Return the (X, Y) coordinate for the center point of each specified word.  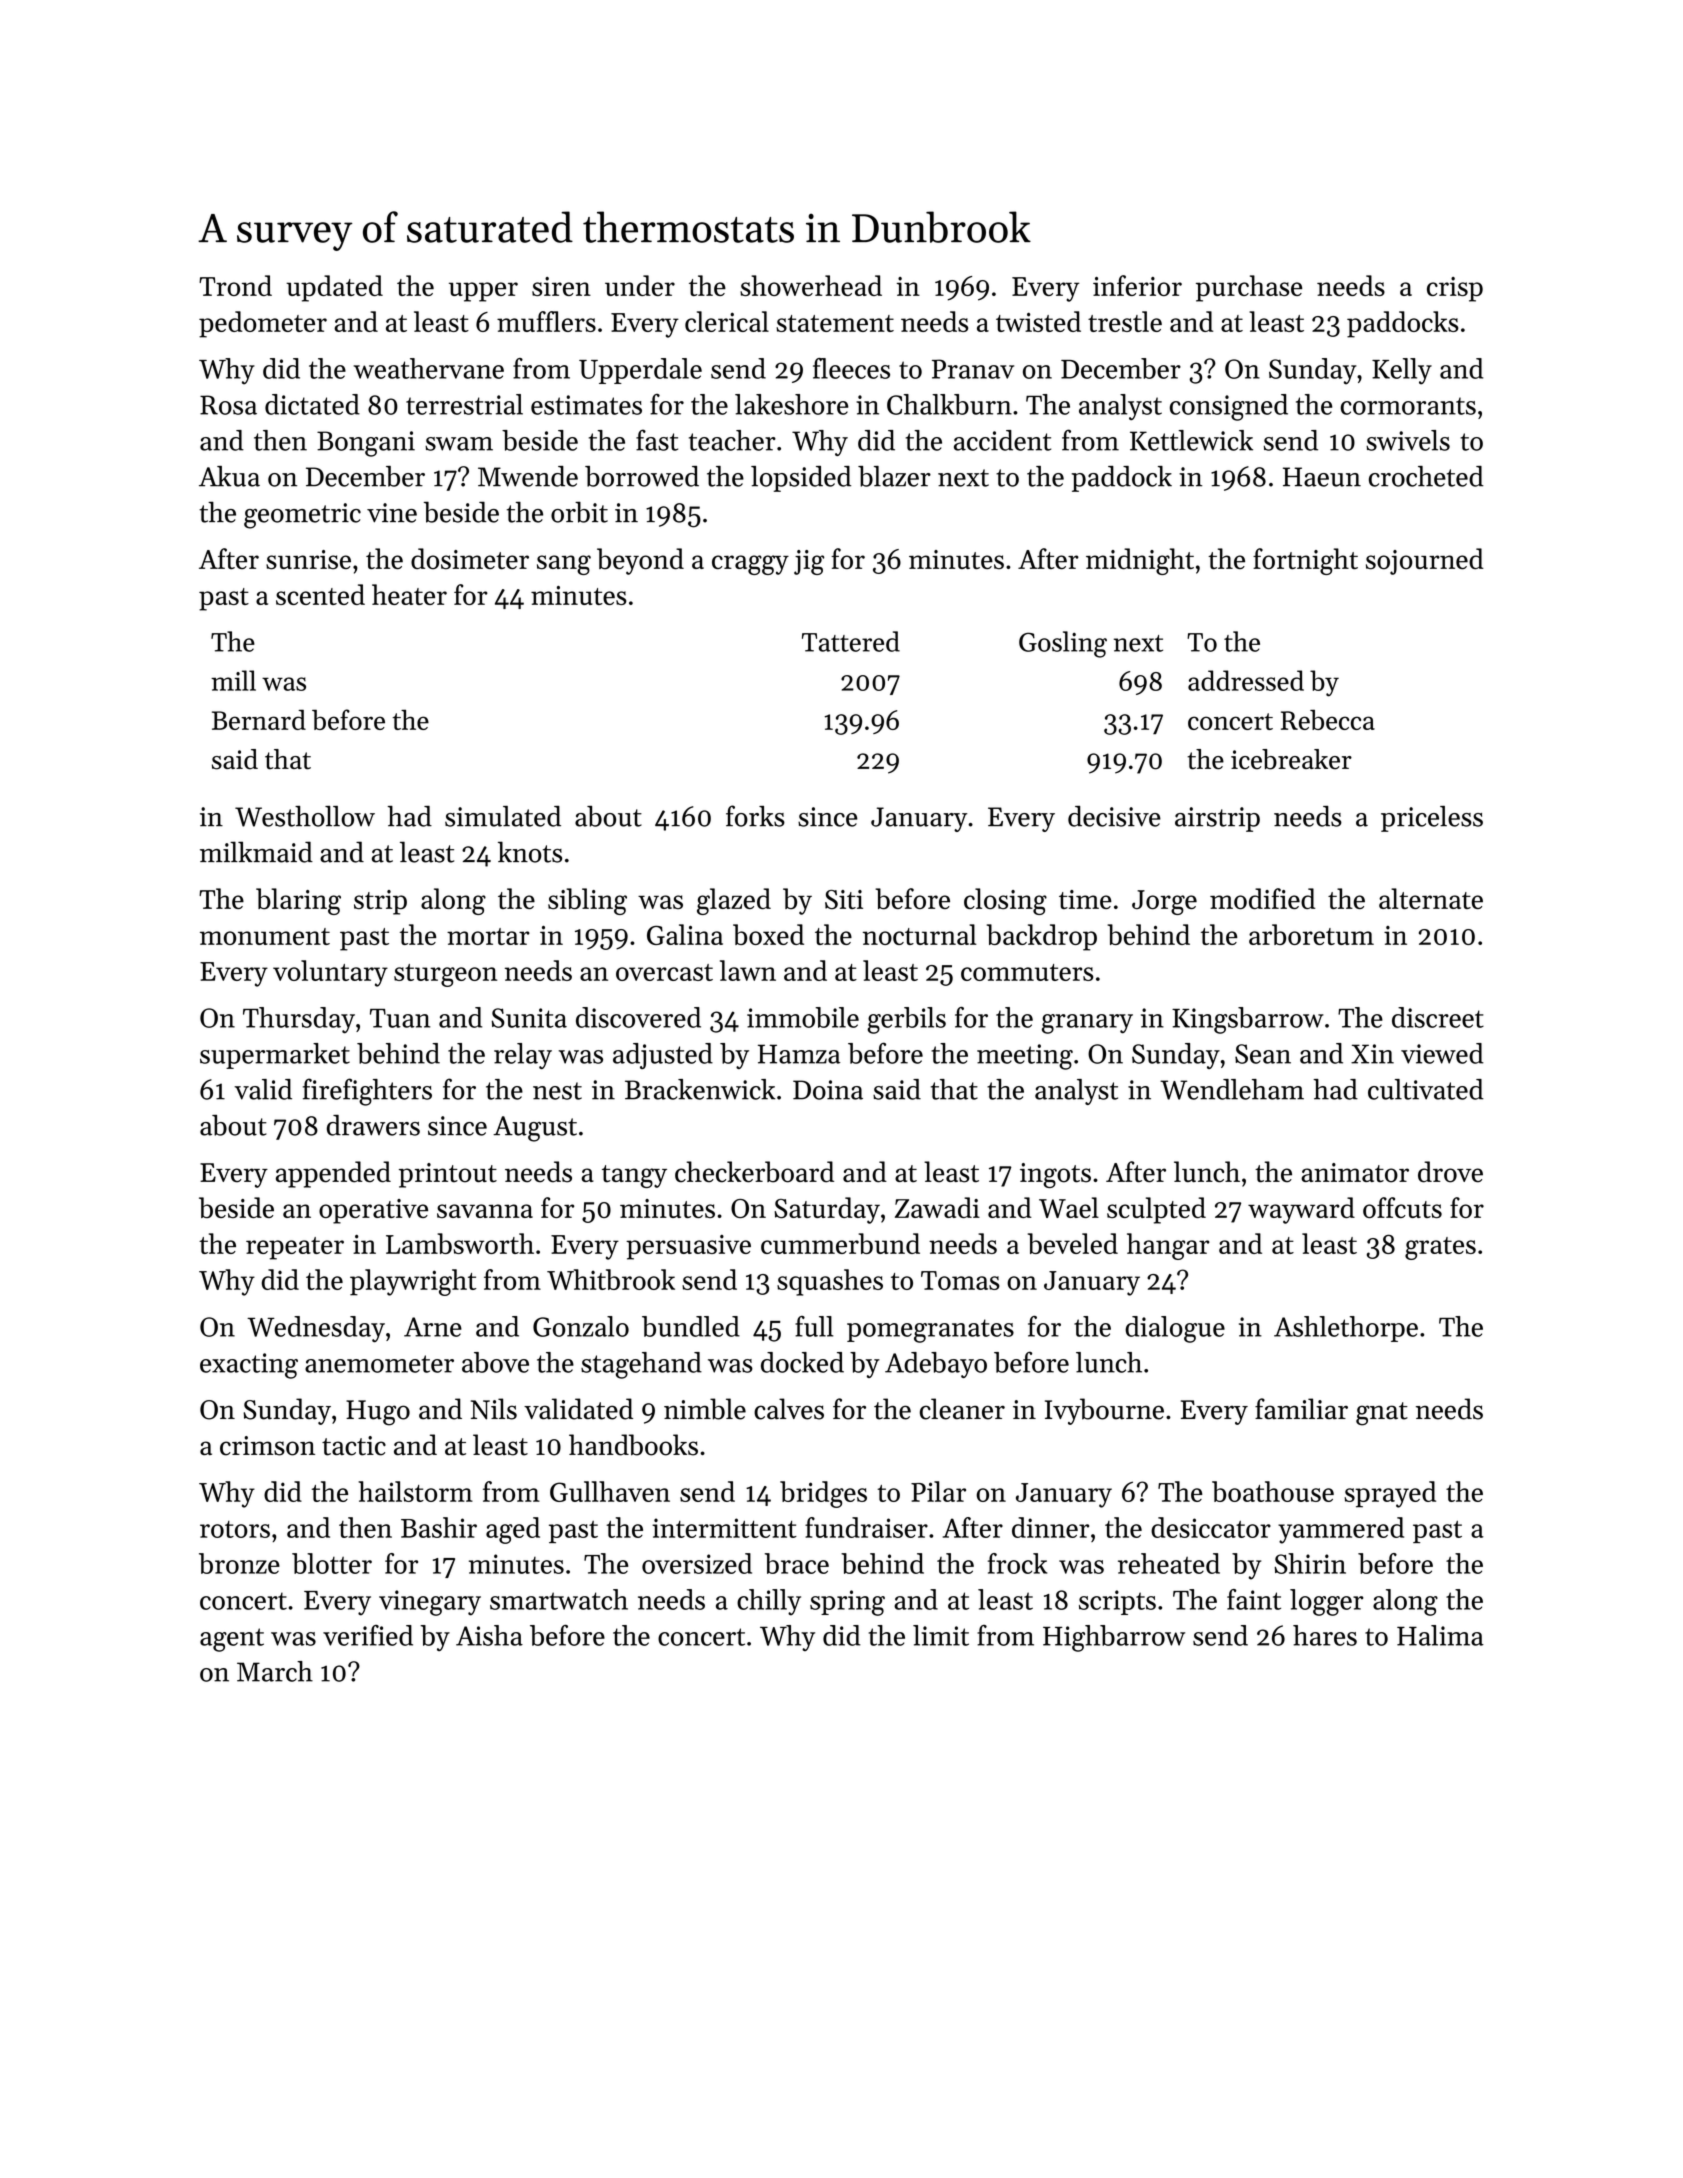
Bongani (366, 444)
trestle (1125, 321)
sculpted (1156, 1210)
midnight (1140, 561)
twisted (1038, 321)
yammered (1341, 1530)
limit (941, 1635)
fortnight (1305, 561)
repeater (295, 1248)
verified (368, 1635)
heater (409, 594)
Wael (1069, 1207)
